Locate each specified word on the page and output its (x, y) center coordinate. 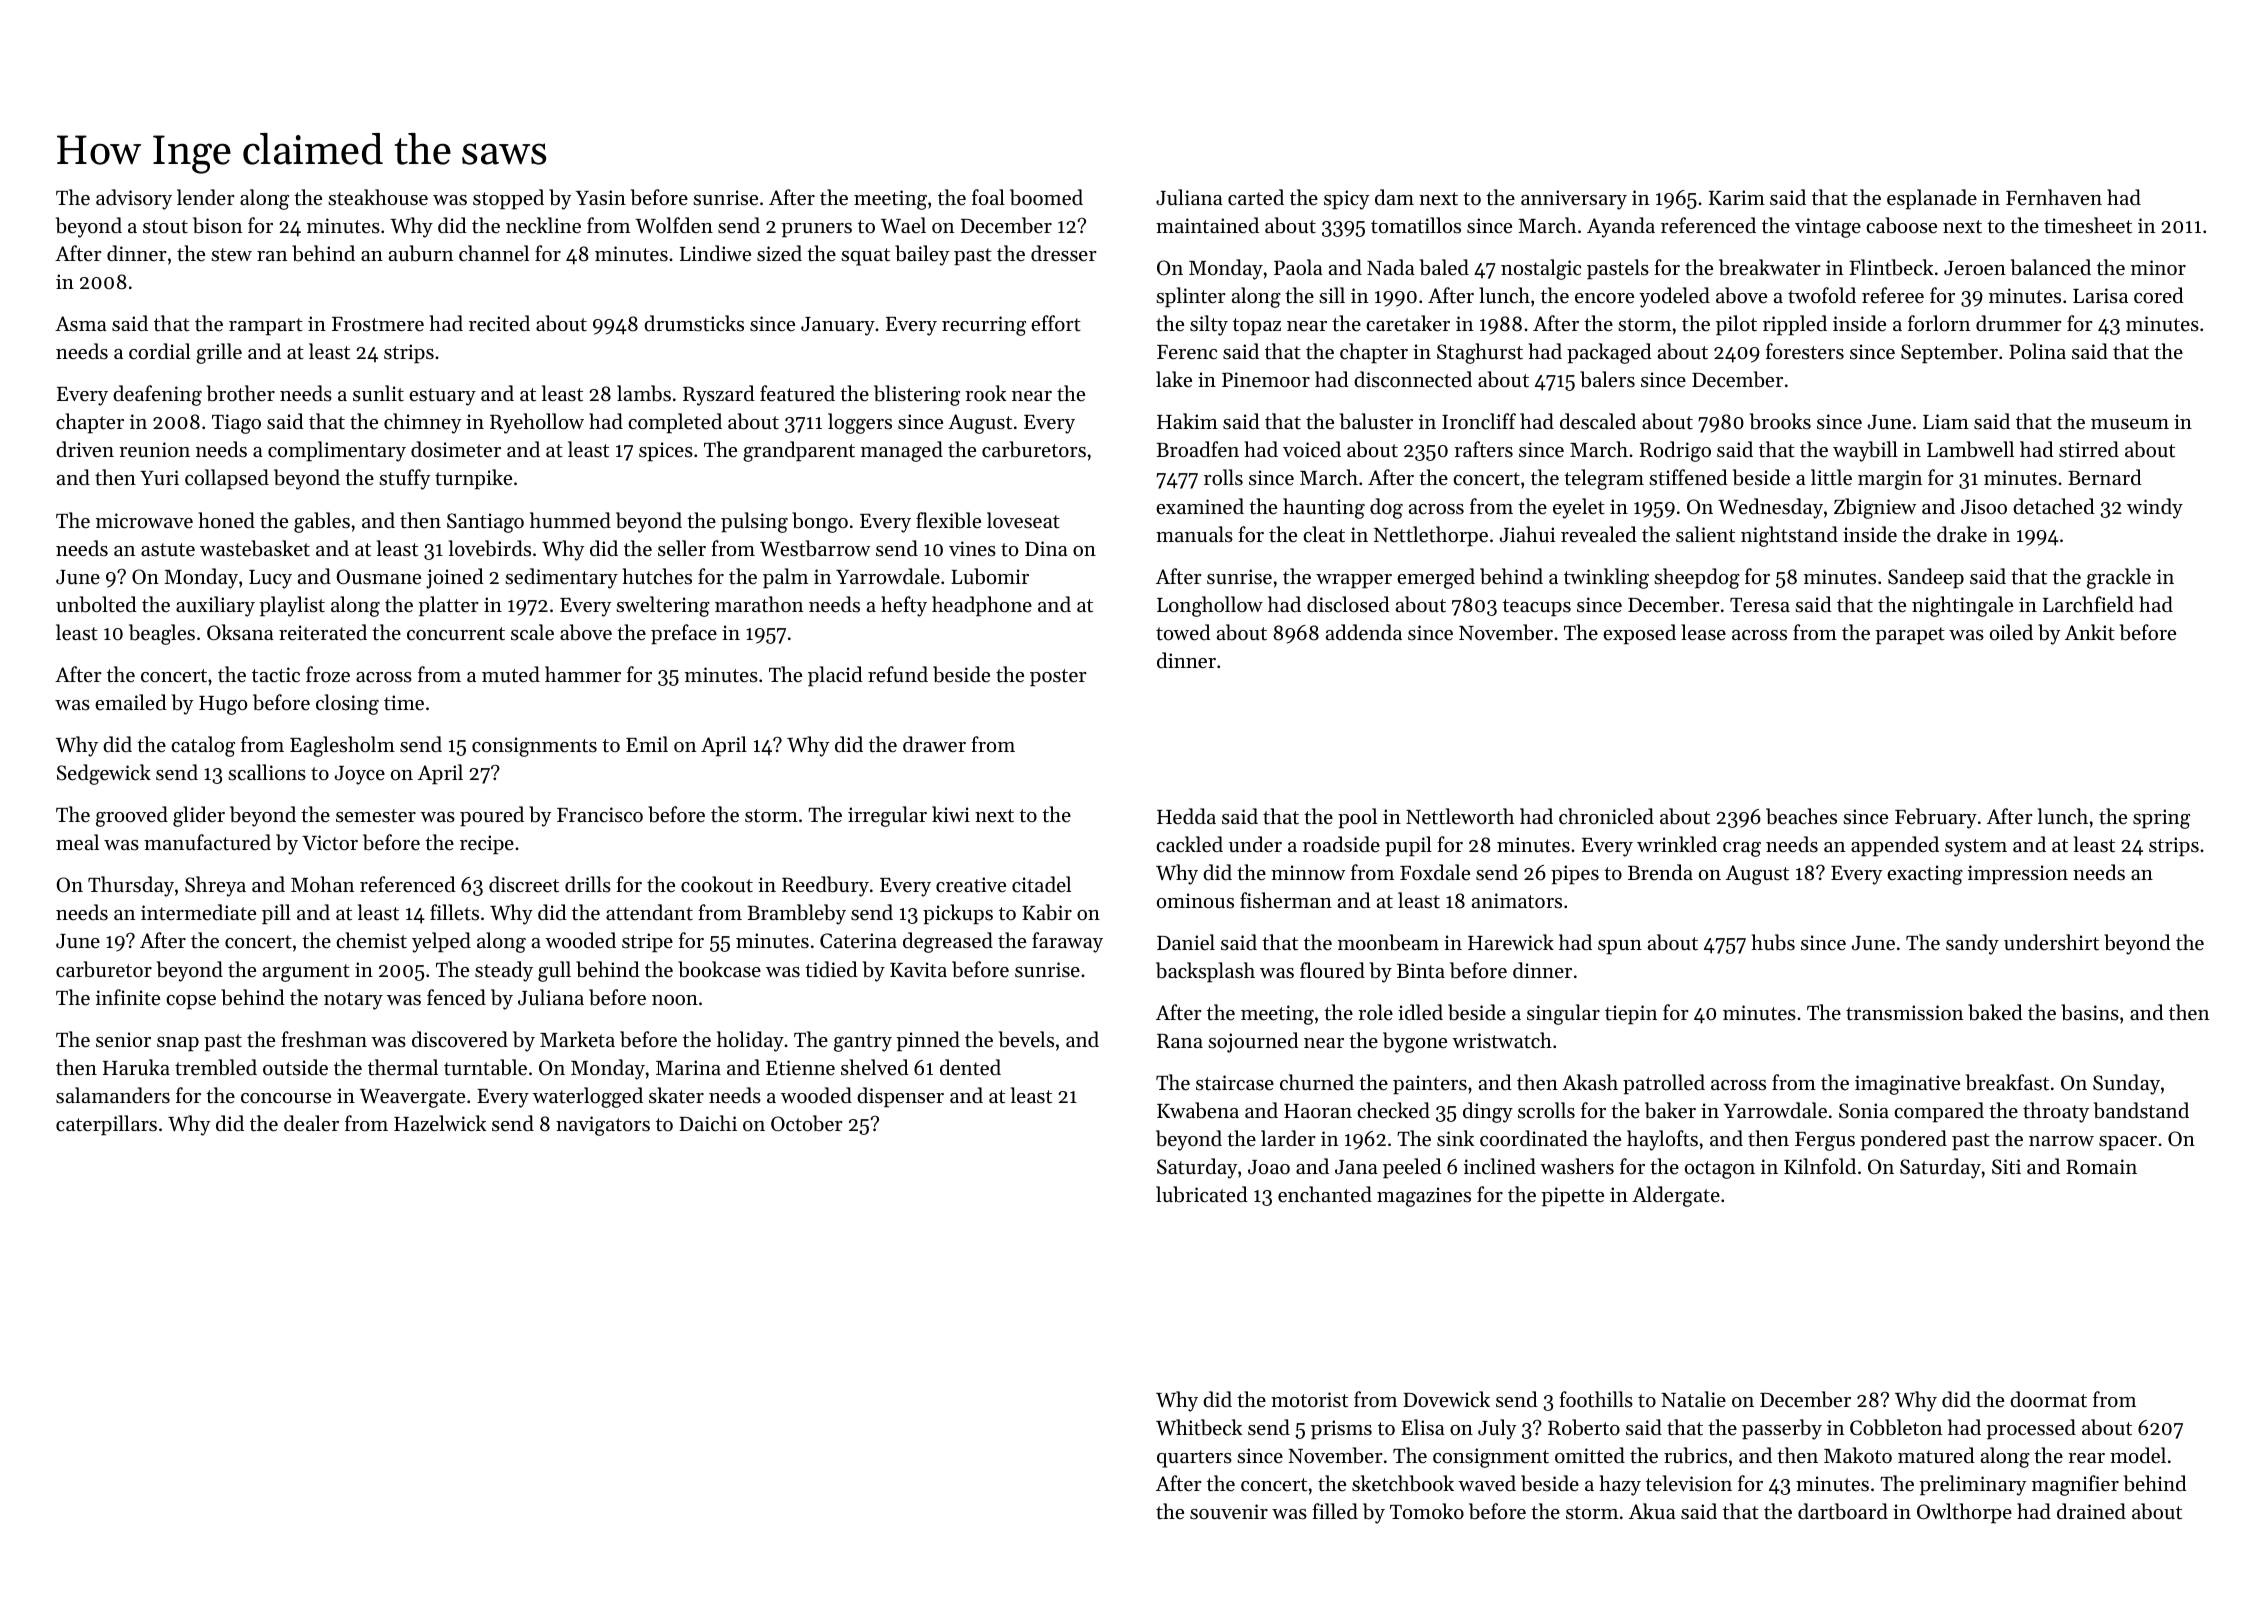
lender (206, 197)
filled (1335, 1511)
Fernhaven (2054, 197)
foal (988, 197)
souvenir (1229, 1512)
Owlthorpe (1964, 1513)
